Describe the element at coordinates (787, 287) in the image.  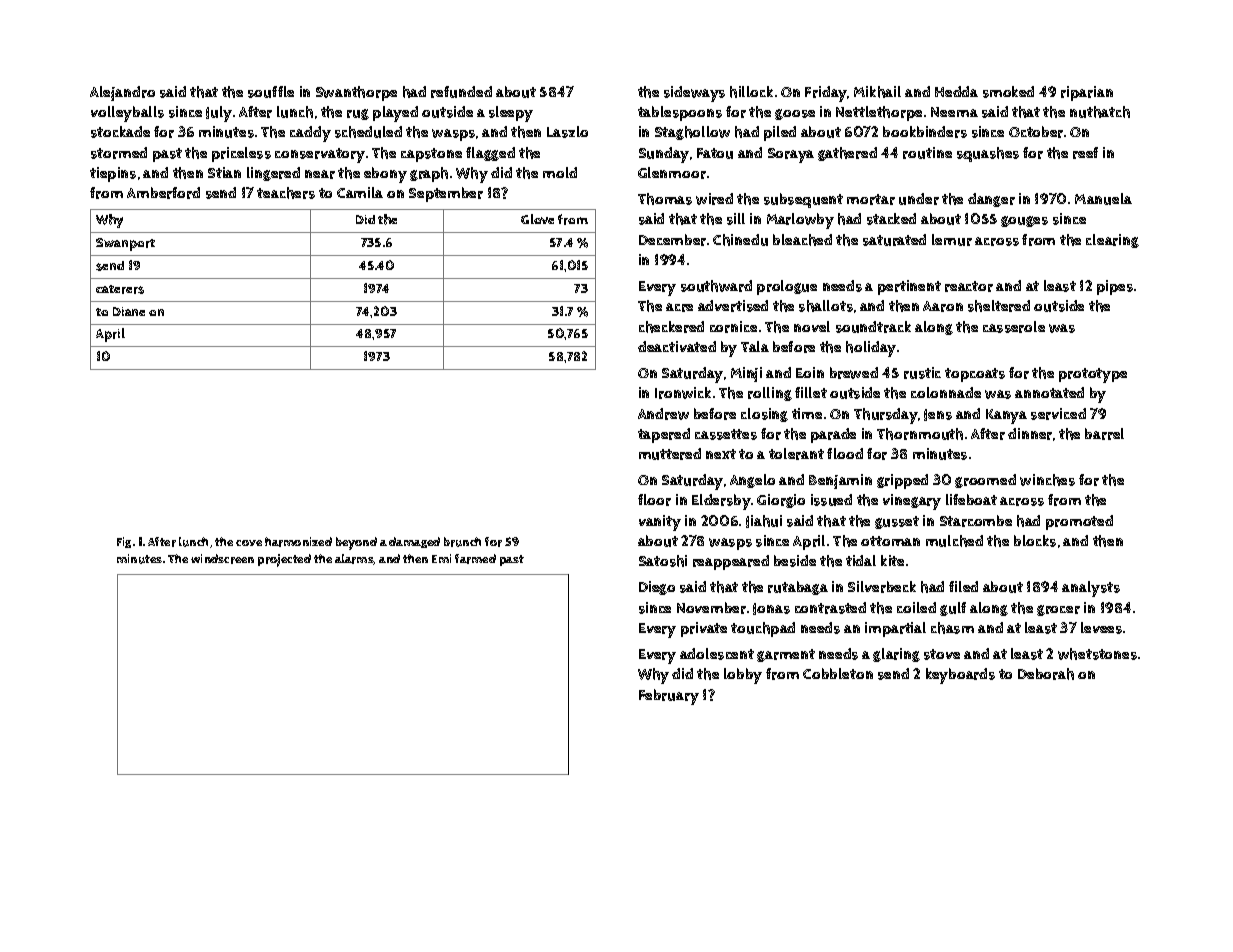
I see `prologue` at that location.
